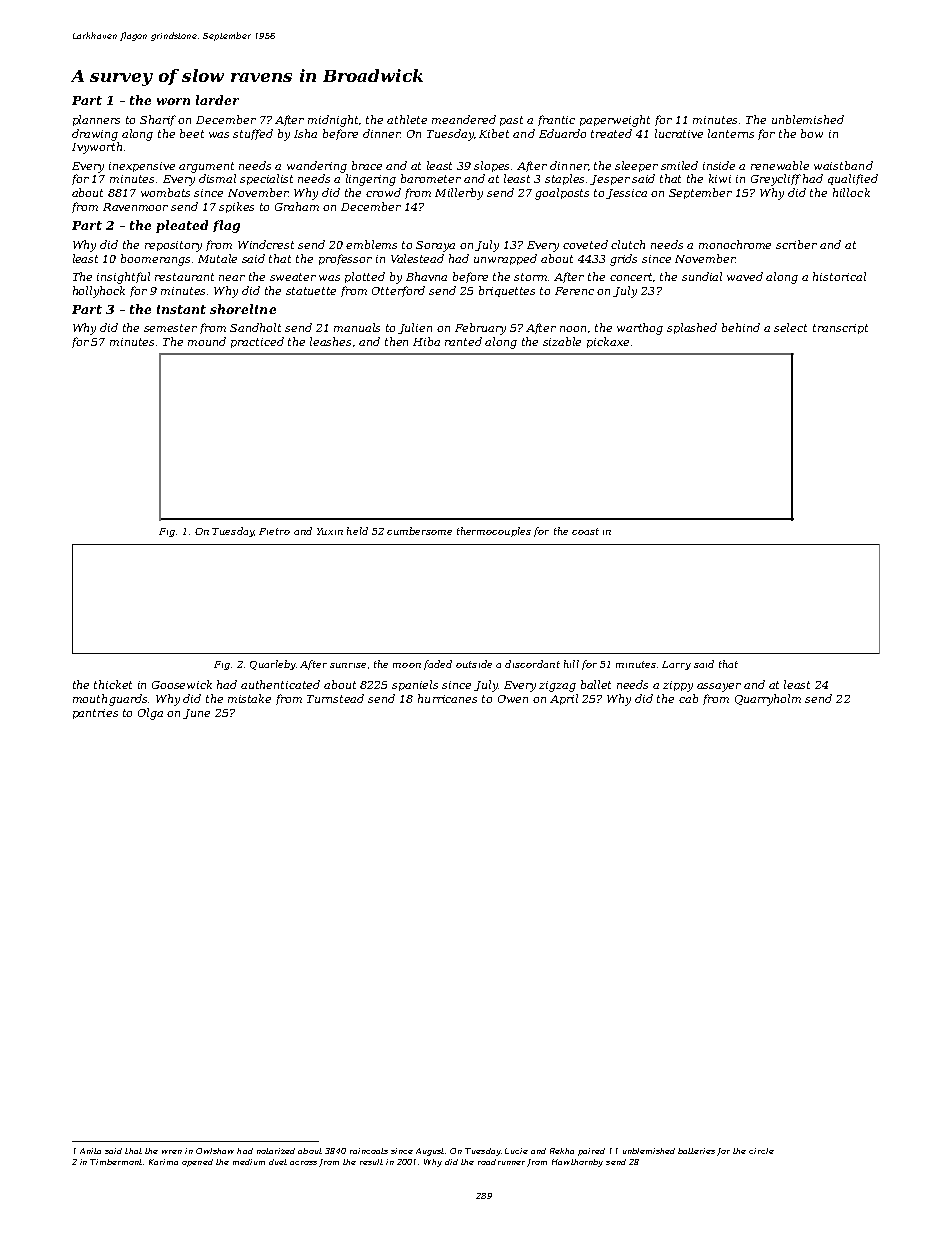 The width and height of the screenshot is (952, 1233). Describe the element at coordinates (768, 700) in the screenshot. I see `Quarryholm` at that location.
